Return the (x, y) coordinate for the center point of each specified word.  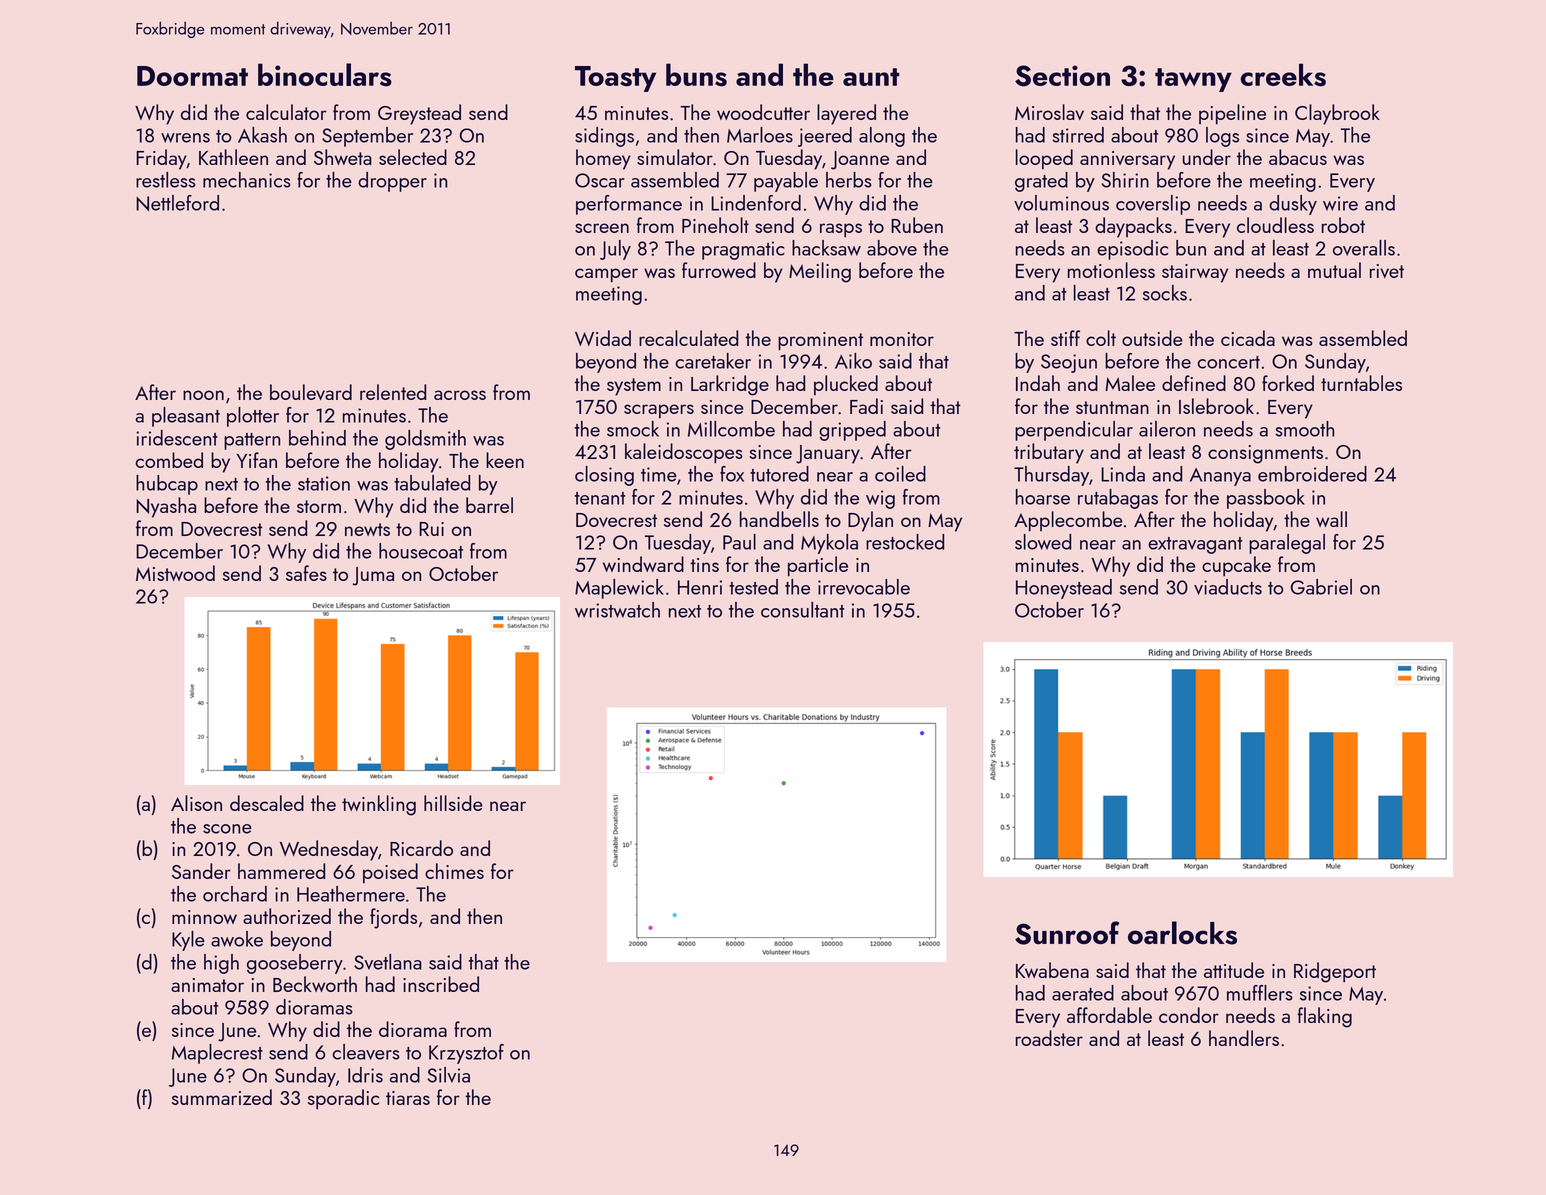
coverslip (1153, 205)
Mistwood (175, 573)
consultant (802, 610)
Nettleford (177, 203)
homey (603, 159)
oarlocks (1182, 933)
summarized (222, 1097)
